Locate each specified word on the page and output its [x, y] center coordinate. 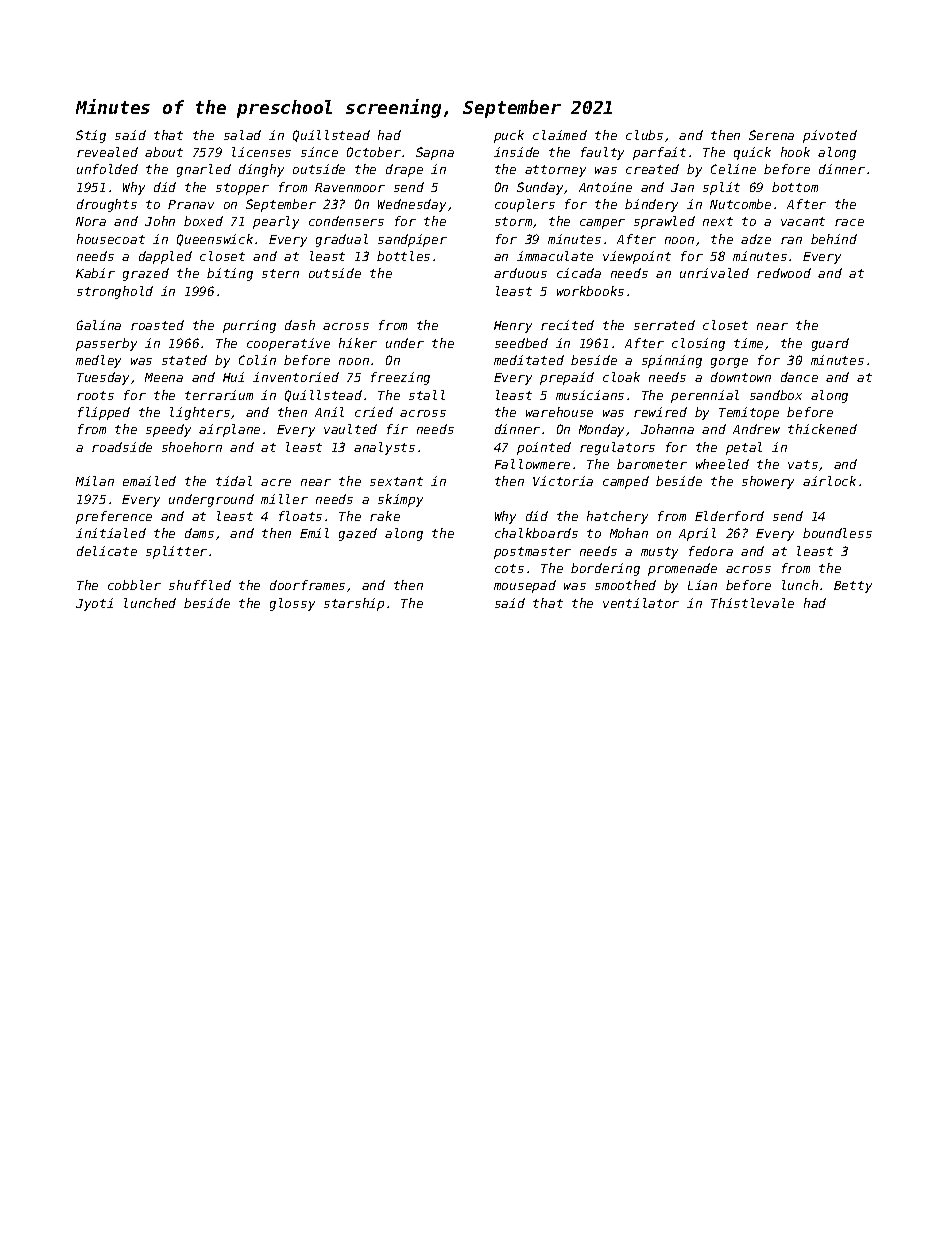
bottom [795, 187]
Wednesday [412, 205]
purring [249, 326]
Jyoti [94, 604]
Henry [513, 327]
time [748, 343]
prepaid [567, 378]
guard [830, 344]
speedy [168, 430]
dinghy [261, 170]
